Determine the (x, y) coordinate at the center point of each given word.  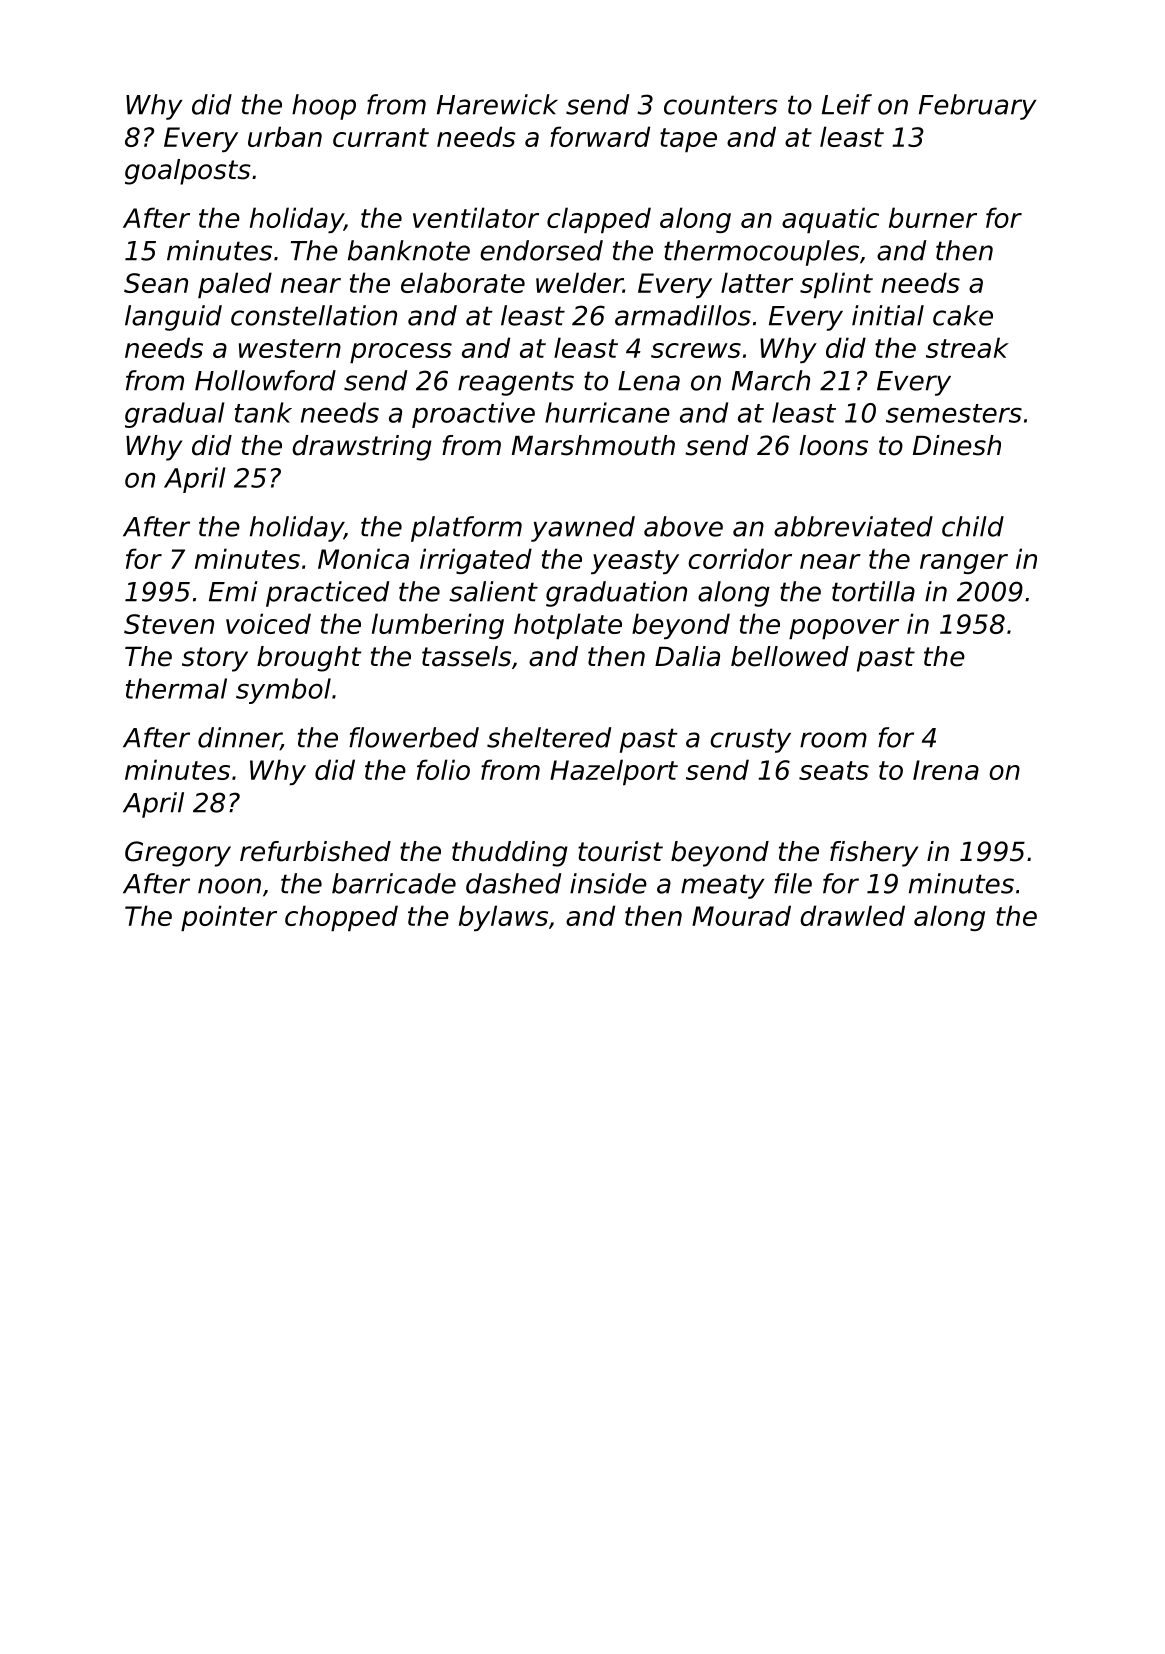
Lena (649, 381)
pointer (229, 918)
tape (688, 140)
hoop (324, 107)
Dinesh (957, 445)
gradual (174, 415)
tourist (620, 851)
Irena (946, 770)
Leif (847, 104)
